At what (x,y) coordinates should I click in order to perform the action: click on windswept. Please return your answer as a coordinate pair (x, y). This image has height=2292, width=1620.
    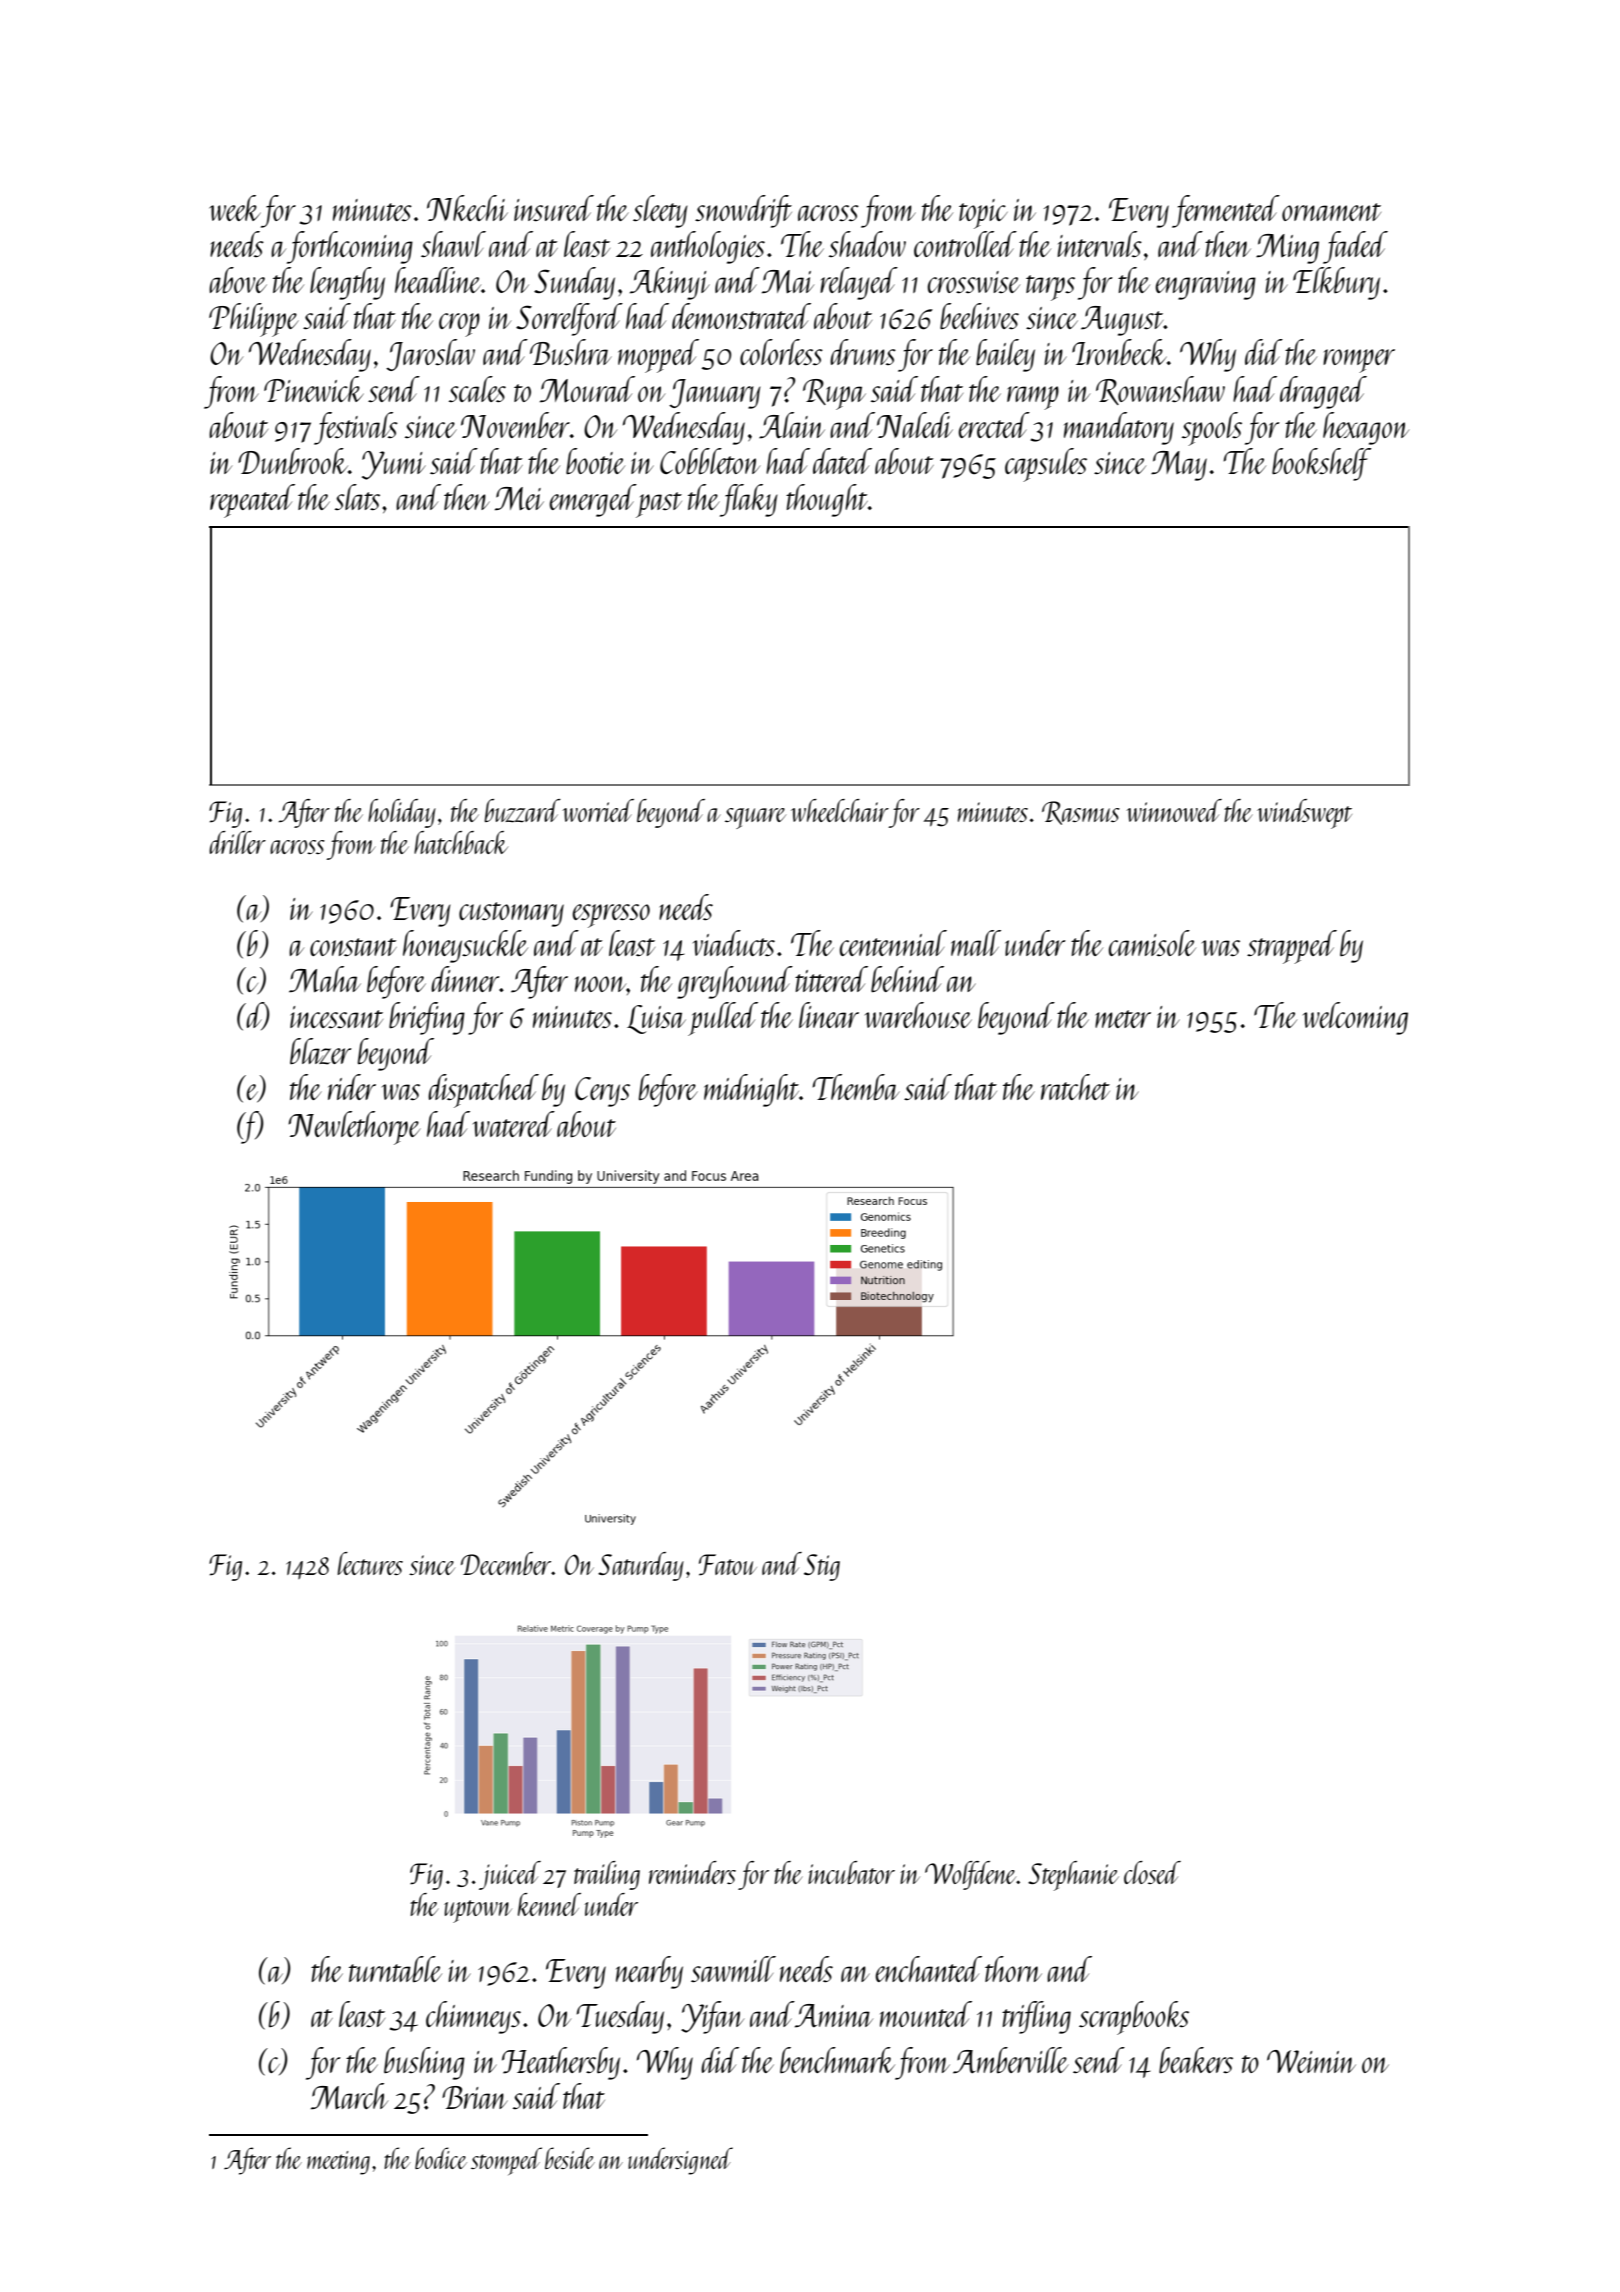
    Looking at the image, I should click on (1304, 814).
